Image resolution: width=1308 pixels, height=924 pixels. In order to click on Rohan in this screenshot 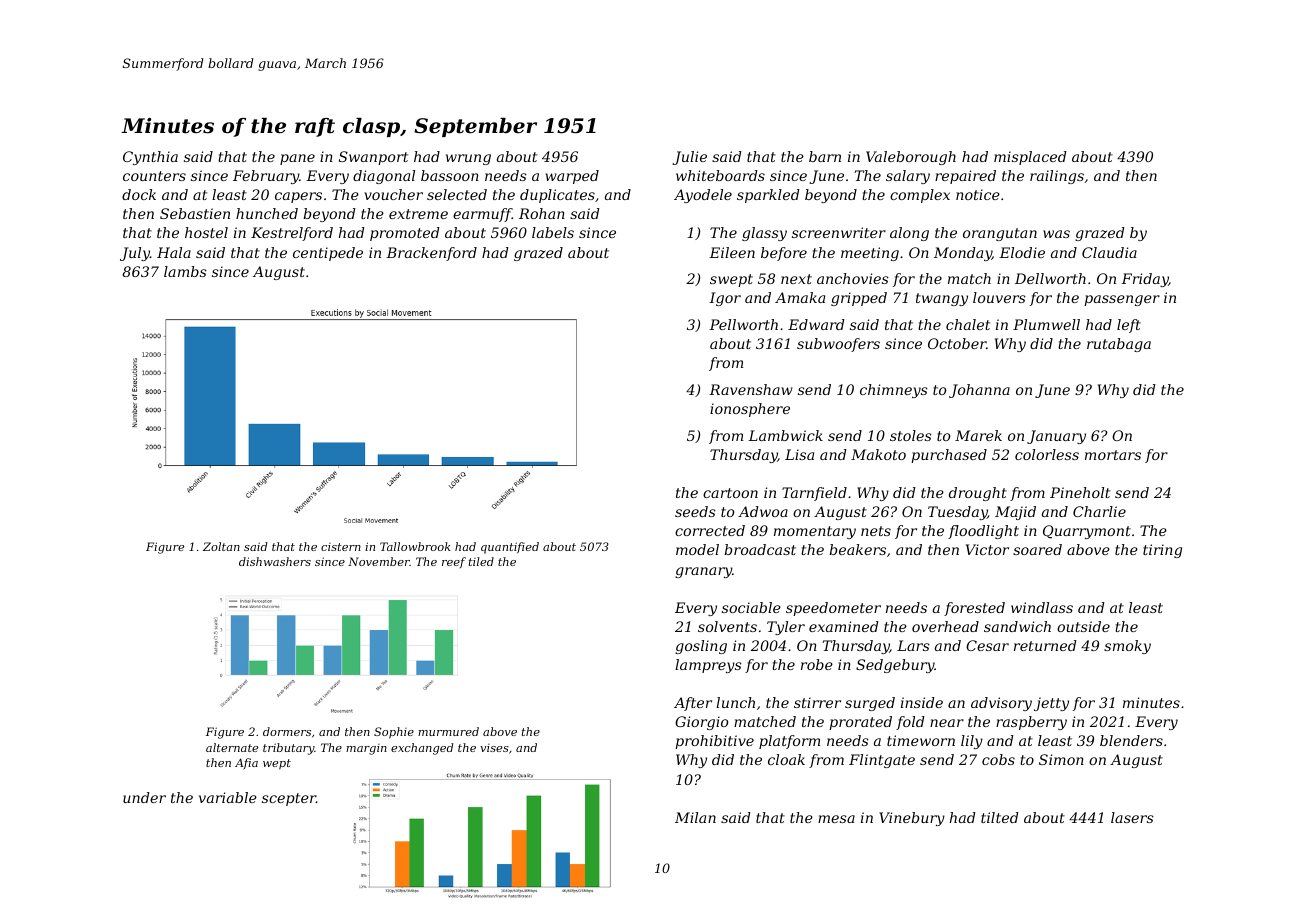, I will do `click(542, 213)`.
